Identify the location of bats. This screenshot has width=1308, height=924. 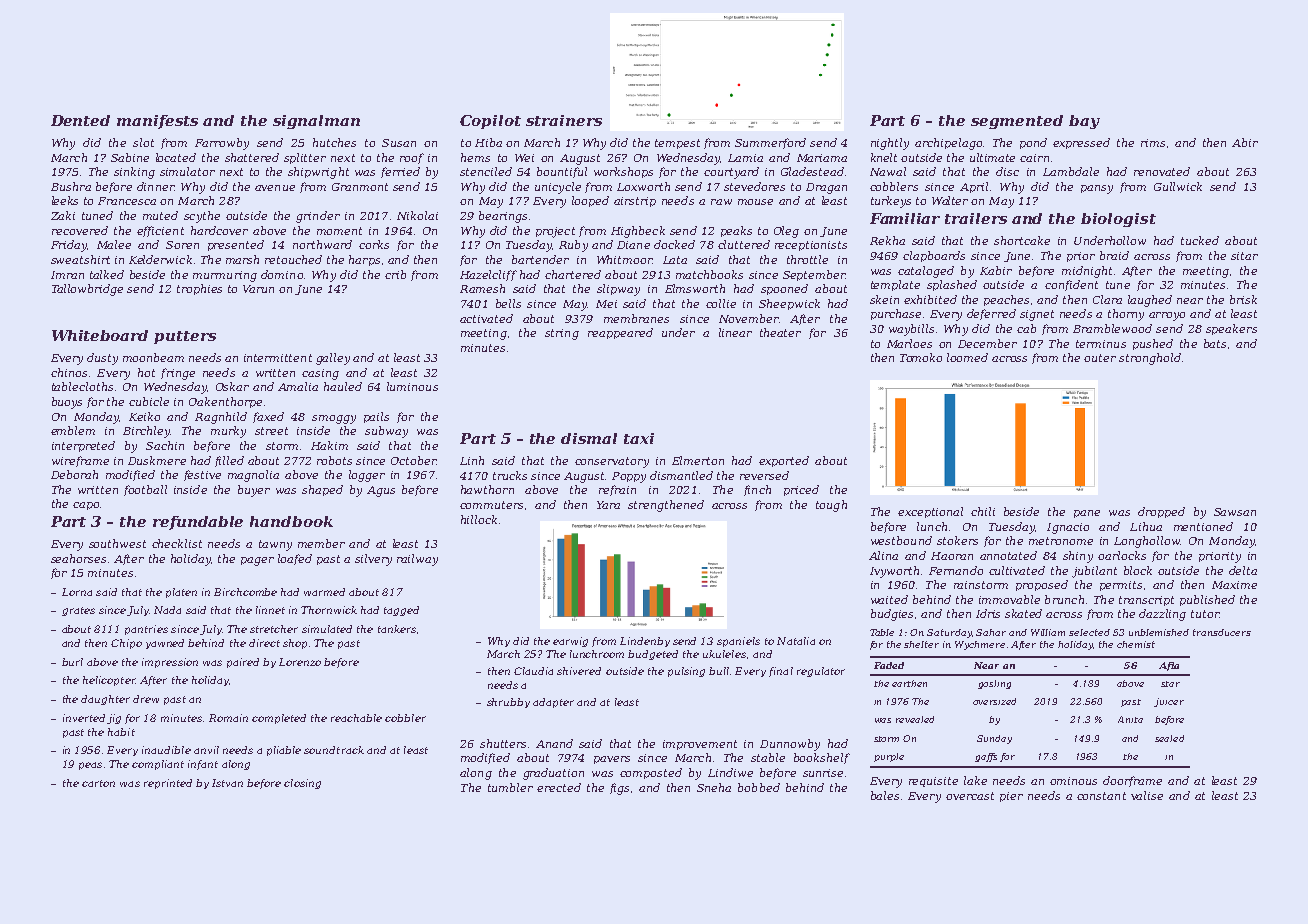
(1215, 343).
